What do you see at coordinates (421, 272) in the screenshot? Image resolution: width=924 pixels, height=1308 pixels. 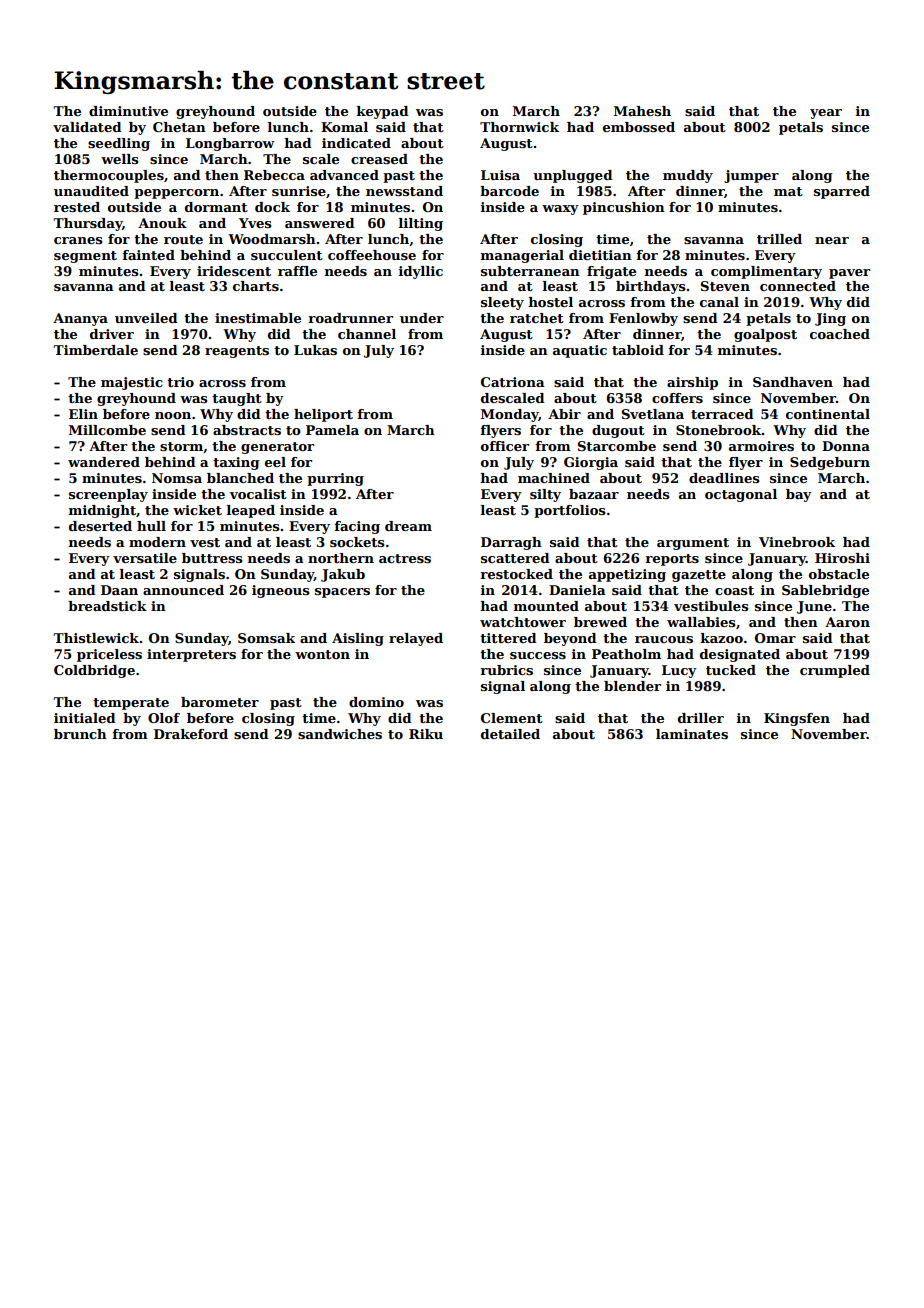 I see `idyllic` at bounding box center [421, 272].
